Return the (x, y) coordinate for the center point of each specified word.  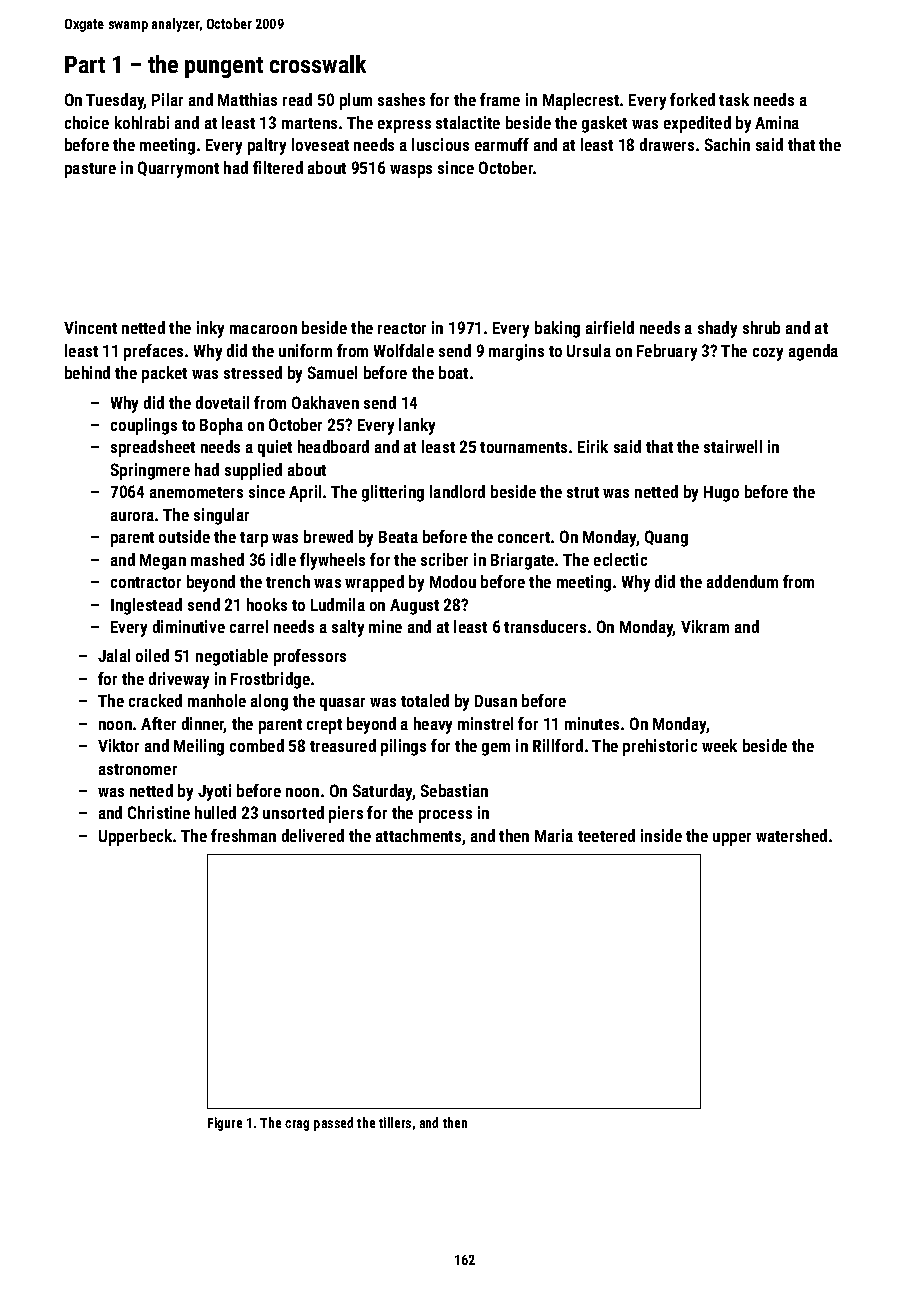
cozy (768, 354)
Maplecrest (581, 101)
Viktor (118, 745)
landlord (457, 491)
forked (692, 99)
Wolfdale (404, 350)
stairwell (733, 446)
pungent (224, 67)
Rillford (558, 745)
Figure (225, 1124)
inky (210, 329)
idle (283, 559)
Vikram (705, 626)
